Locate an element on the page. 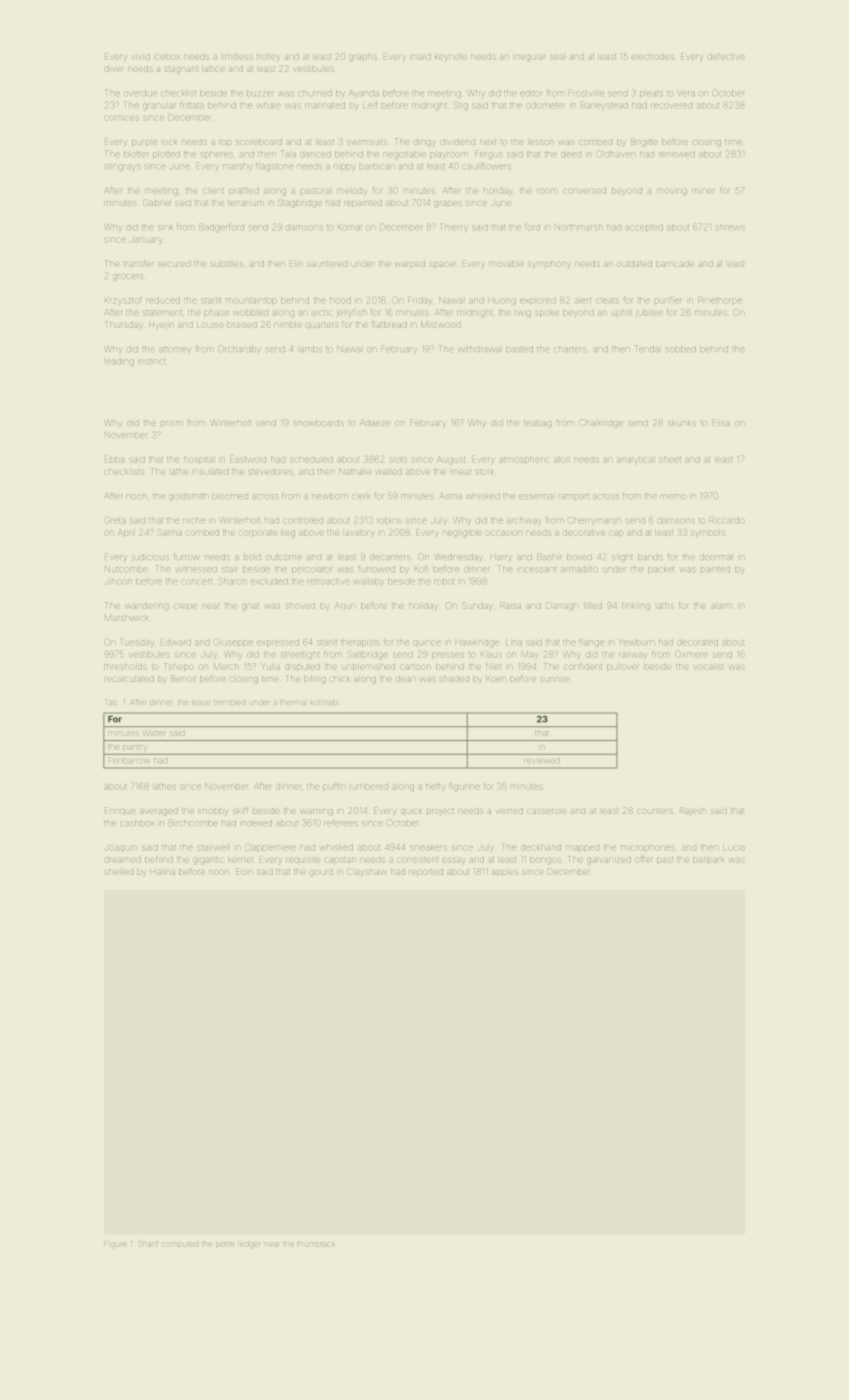 The height and width of the image is (1400, 849). Adaeze is located at coordinates (375, 422).
